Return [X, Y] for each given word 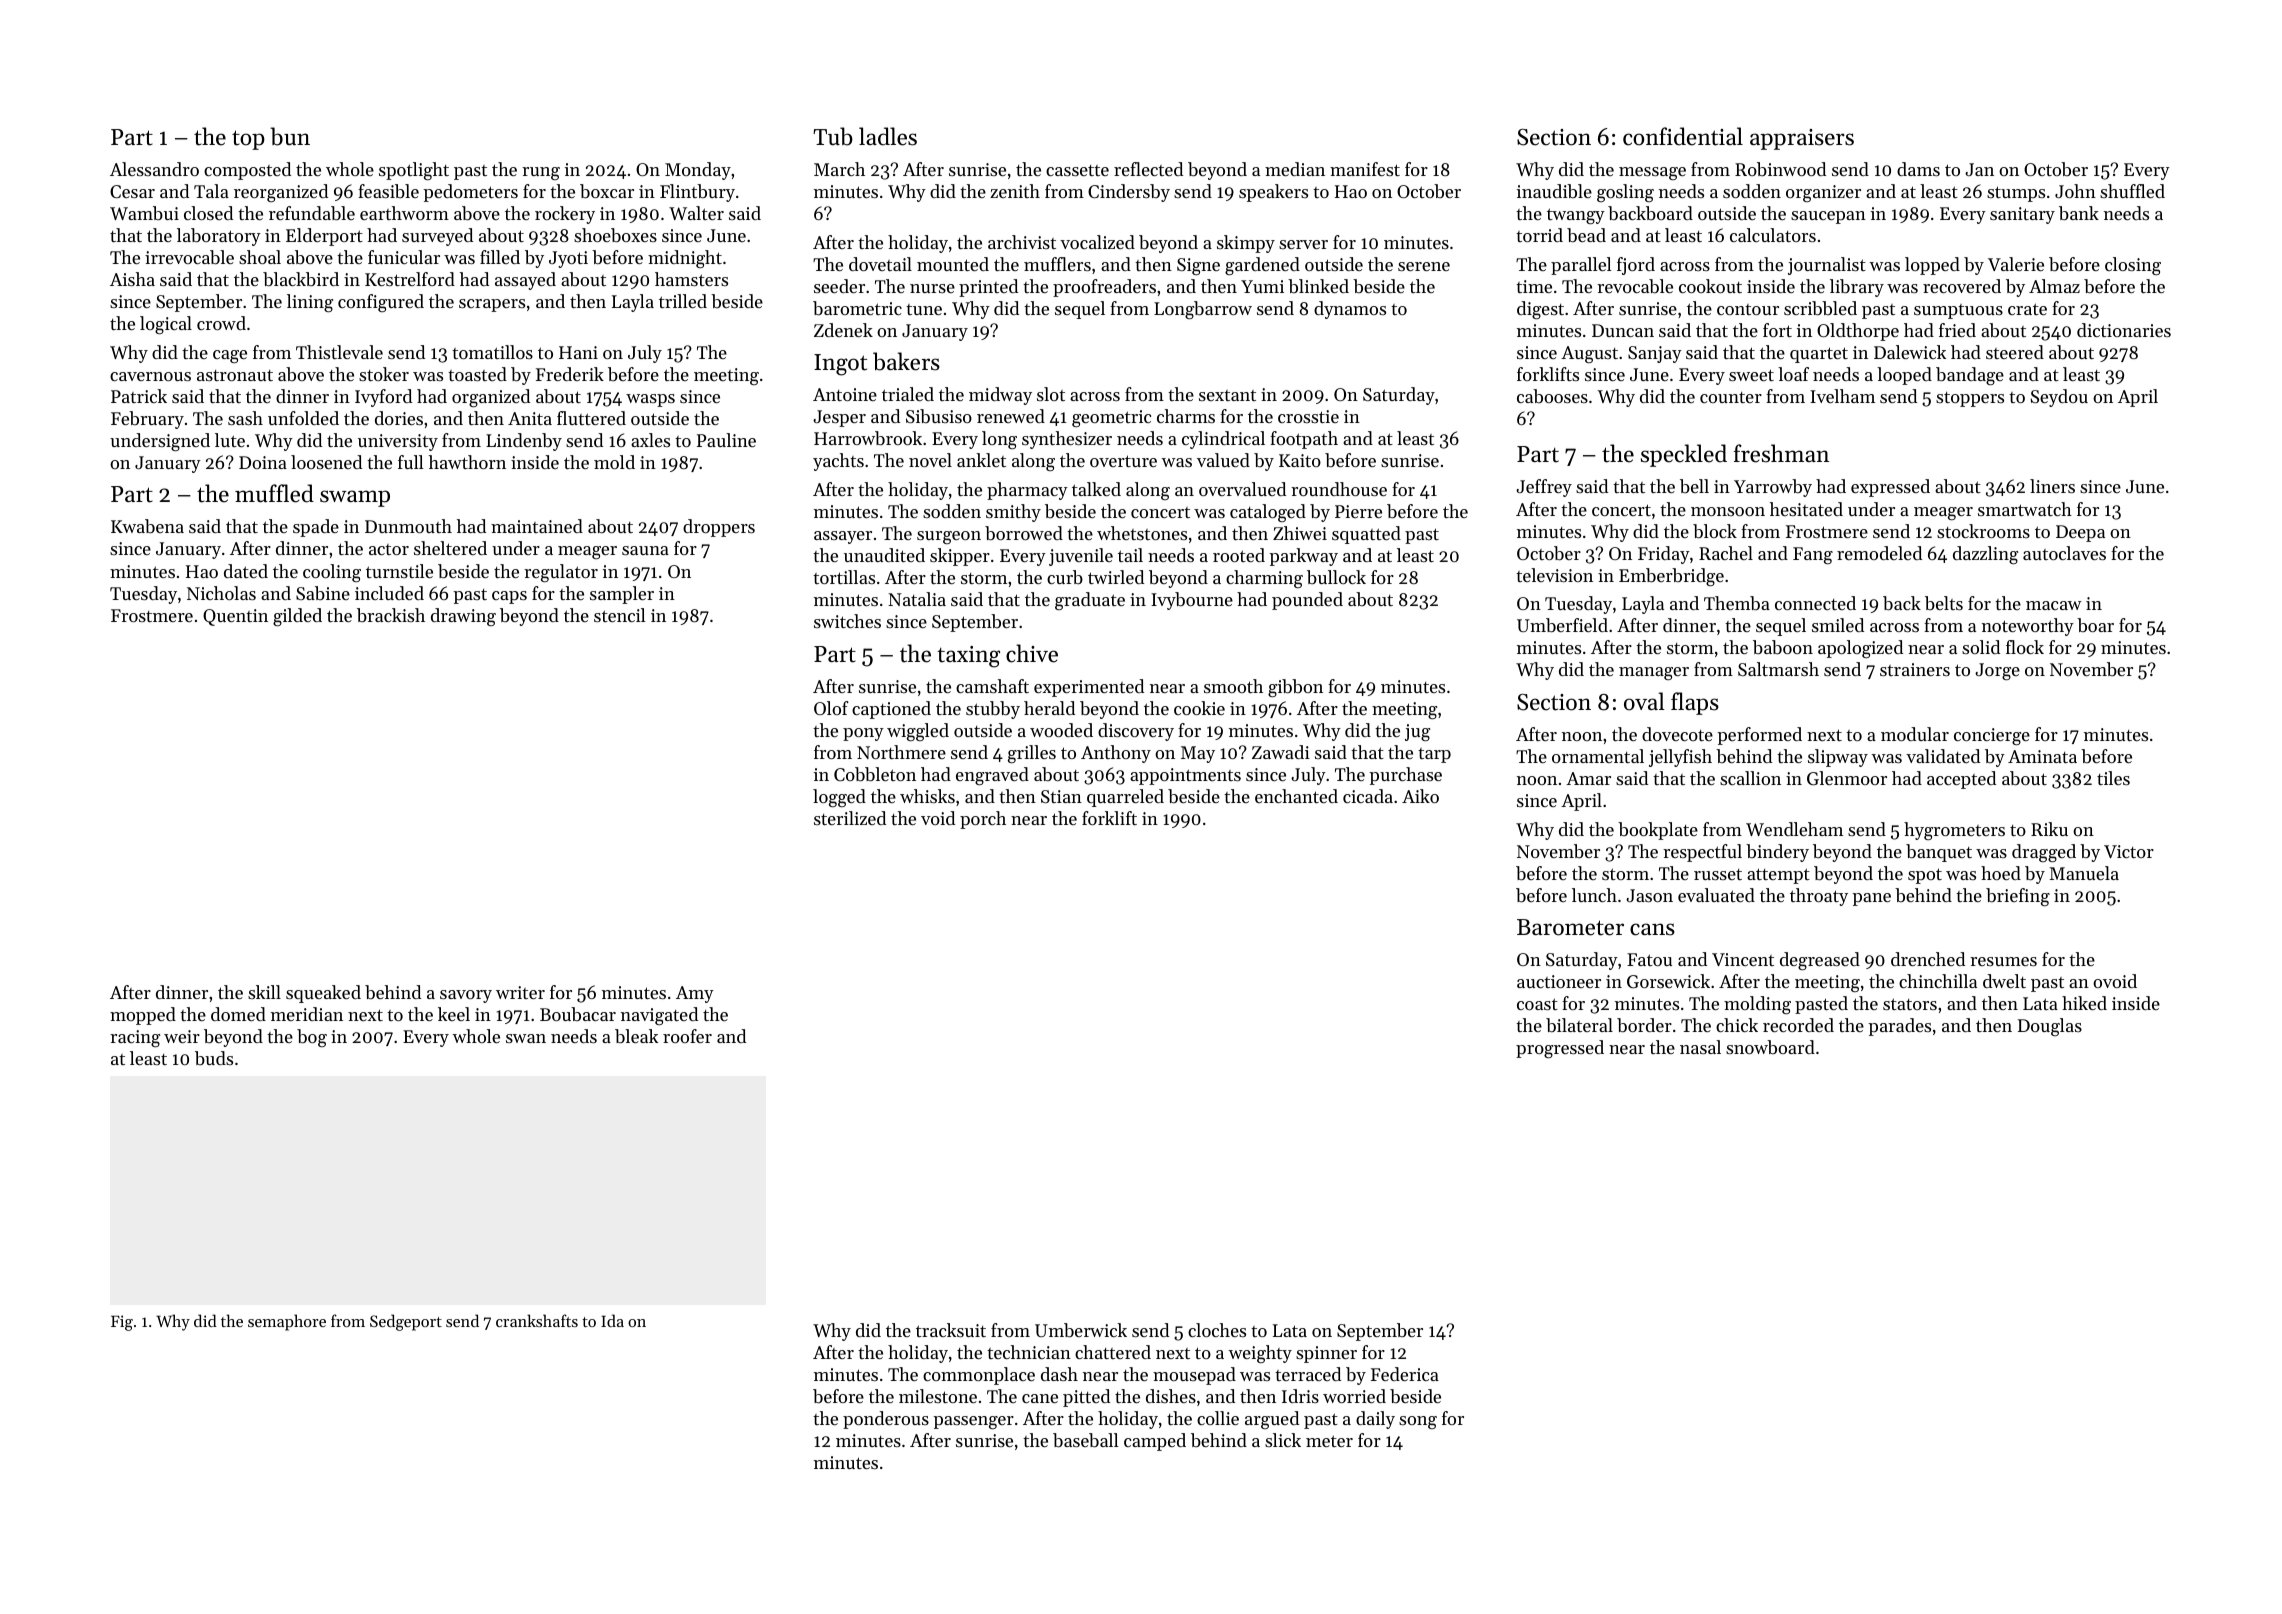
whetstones [1142, 533]
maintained [537, 526]
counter [1731, 397]
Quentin [235, 617]
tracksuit [951, 1330]
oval [1644, 701]
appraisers [1802, 139]
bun [290, 136]
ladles [888, 136]
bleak [636, 1036]
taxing [968, 657]
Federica [1405, 1374]
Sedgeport [406, 1322]
